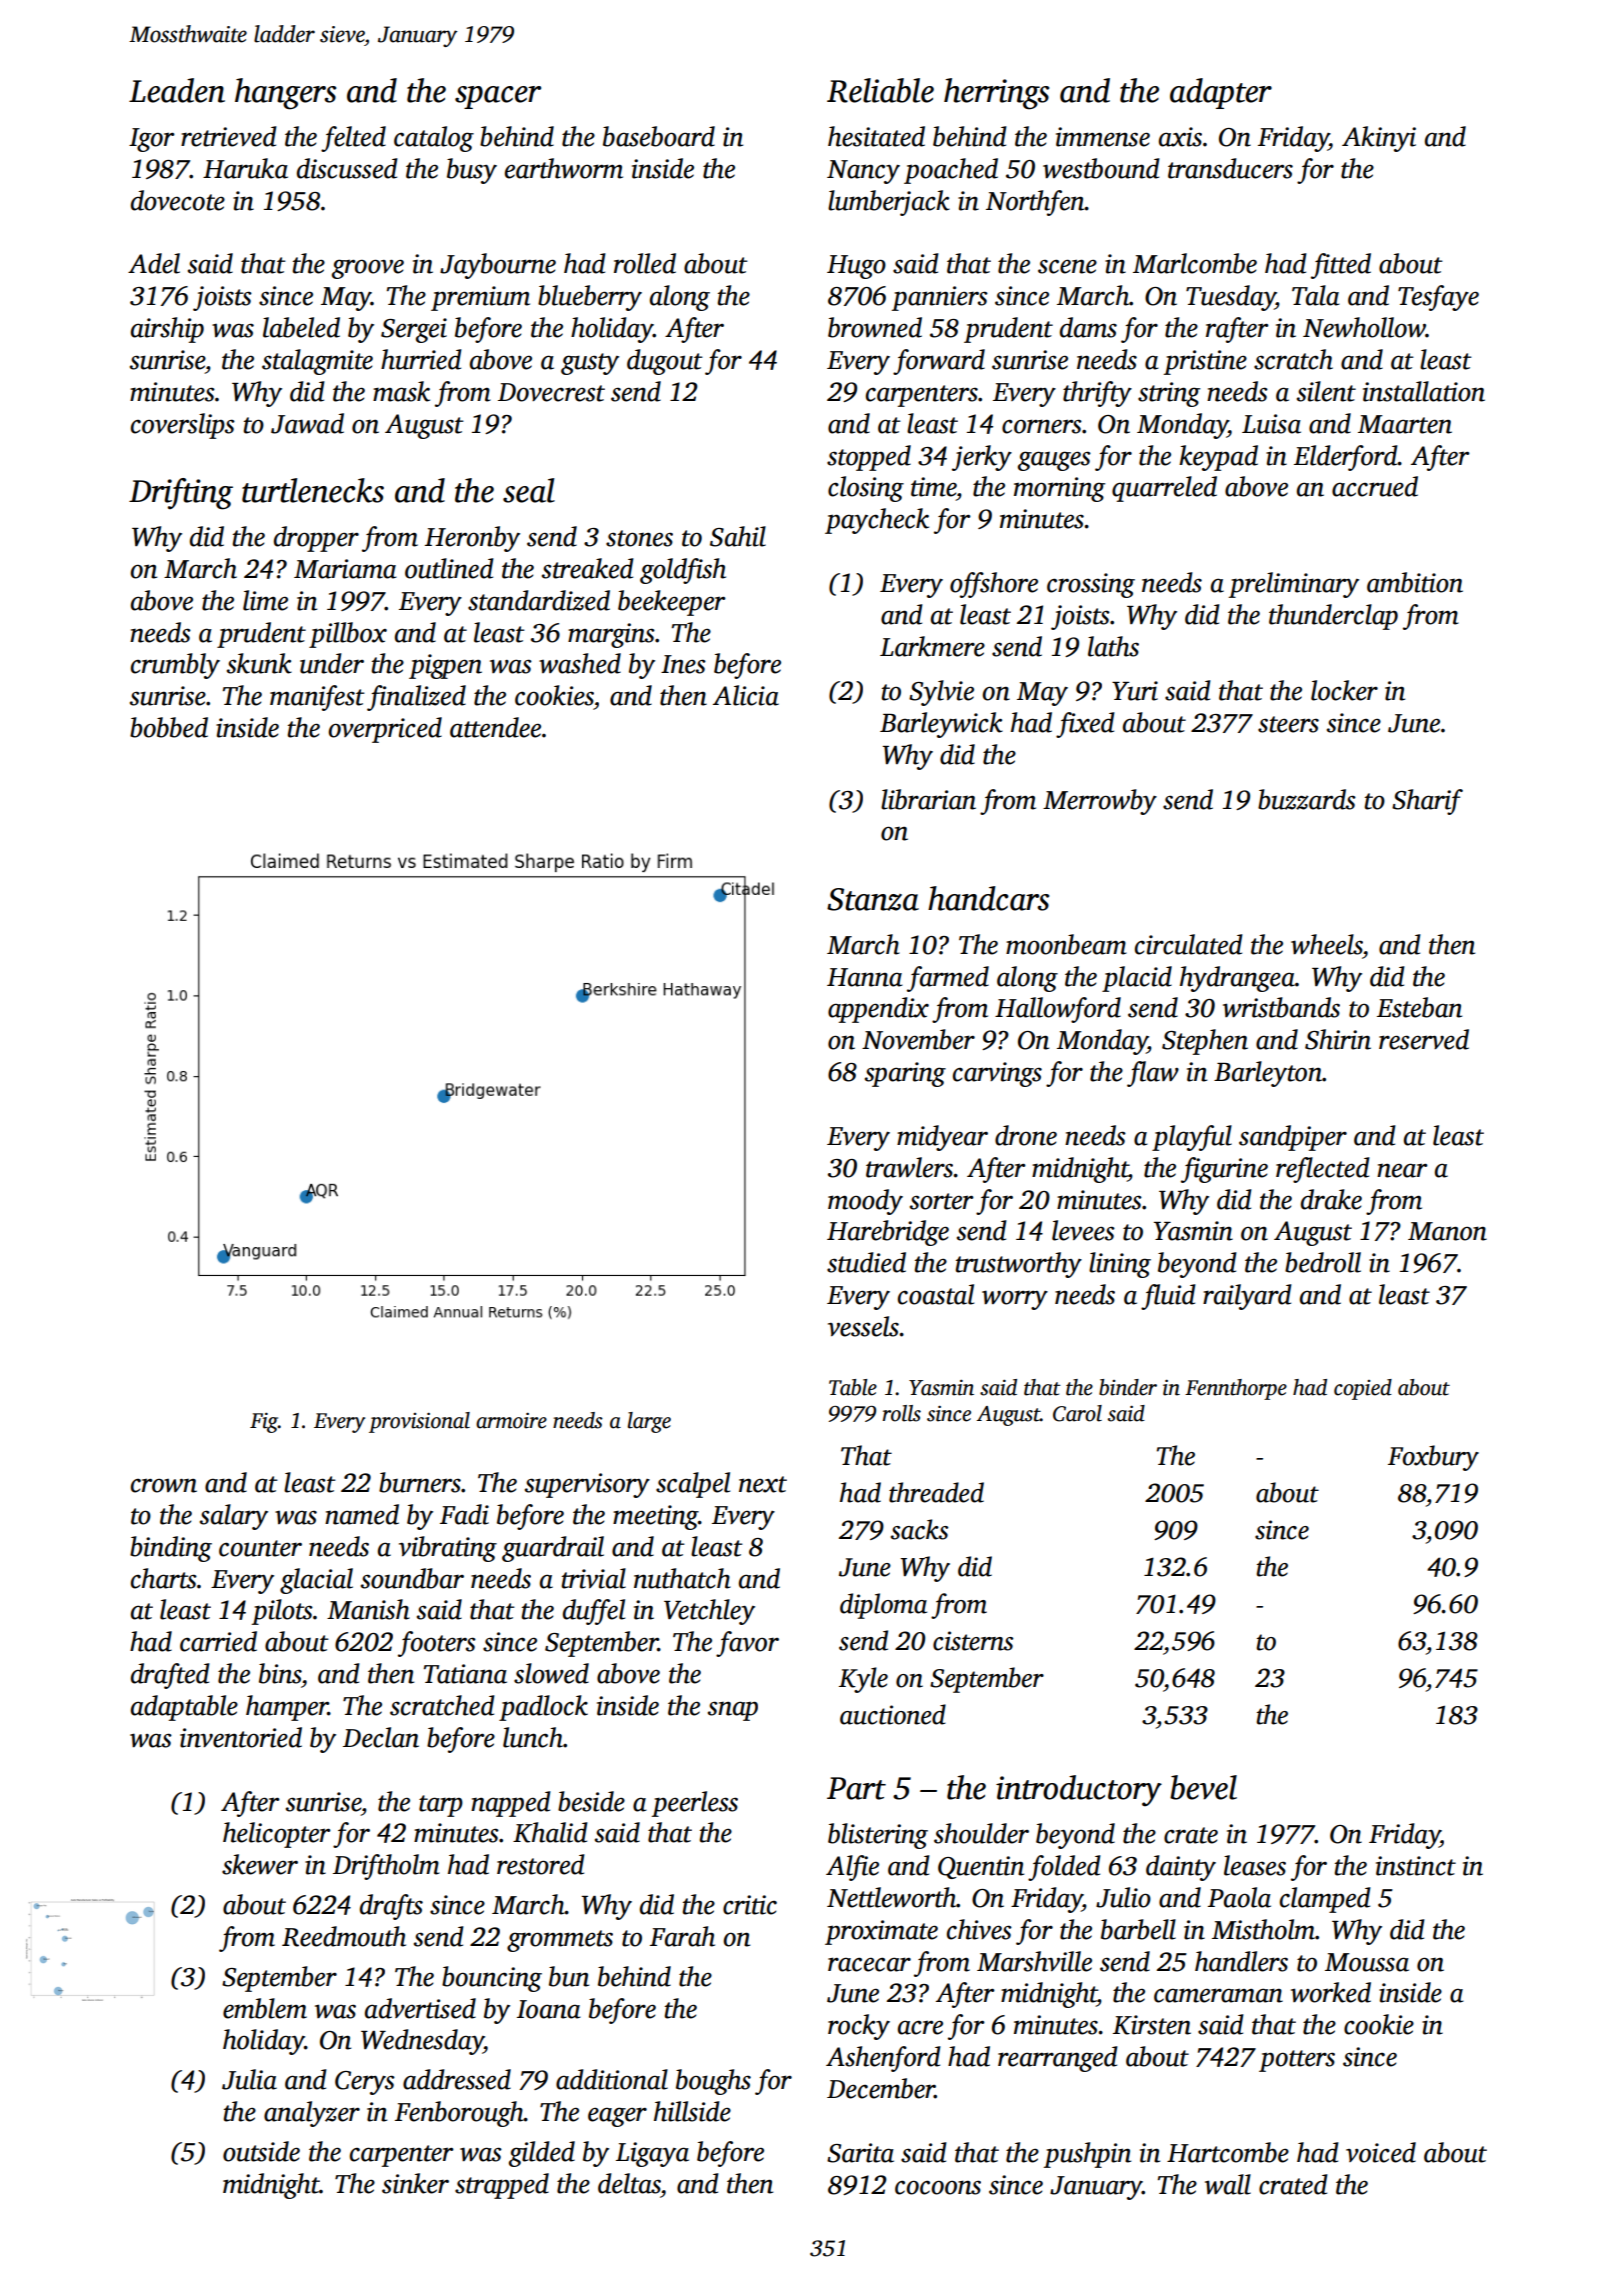 This screenshot has height=2292, width=1620. Describe the element at coordinates (860, 2153) in the screenshot. I see `Sarita` at that location.
